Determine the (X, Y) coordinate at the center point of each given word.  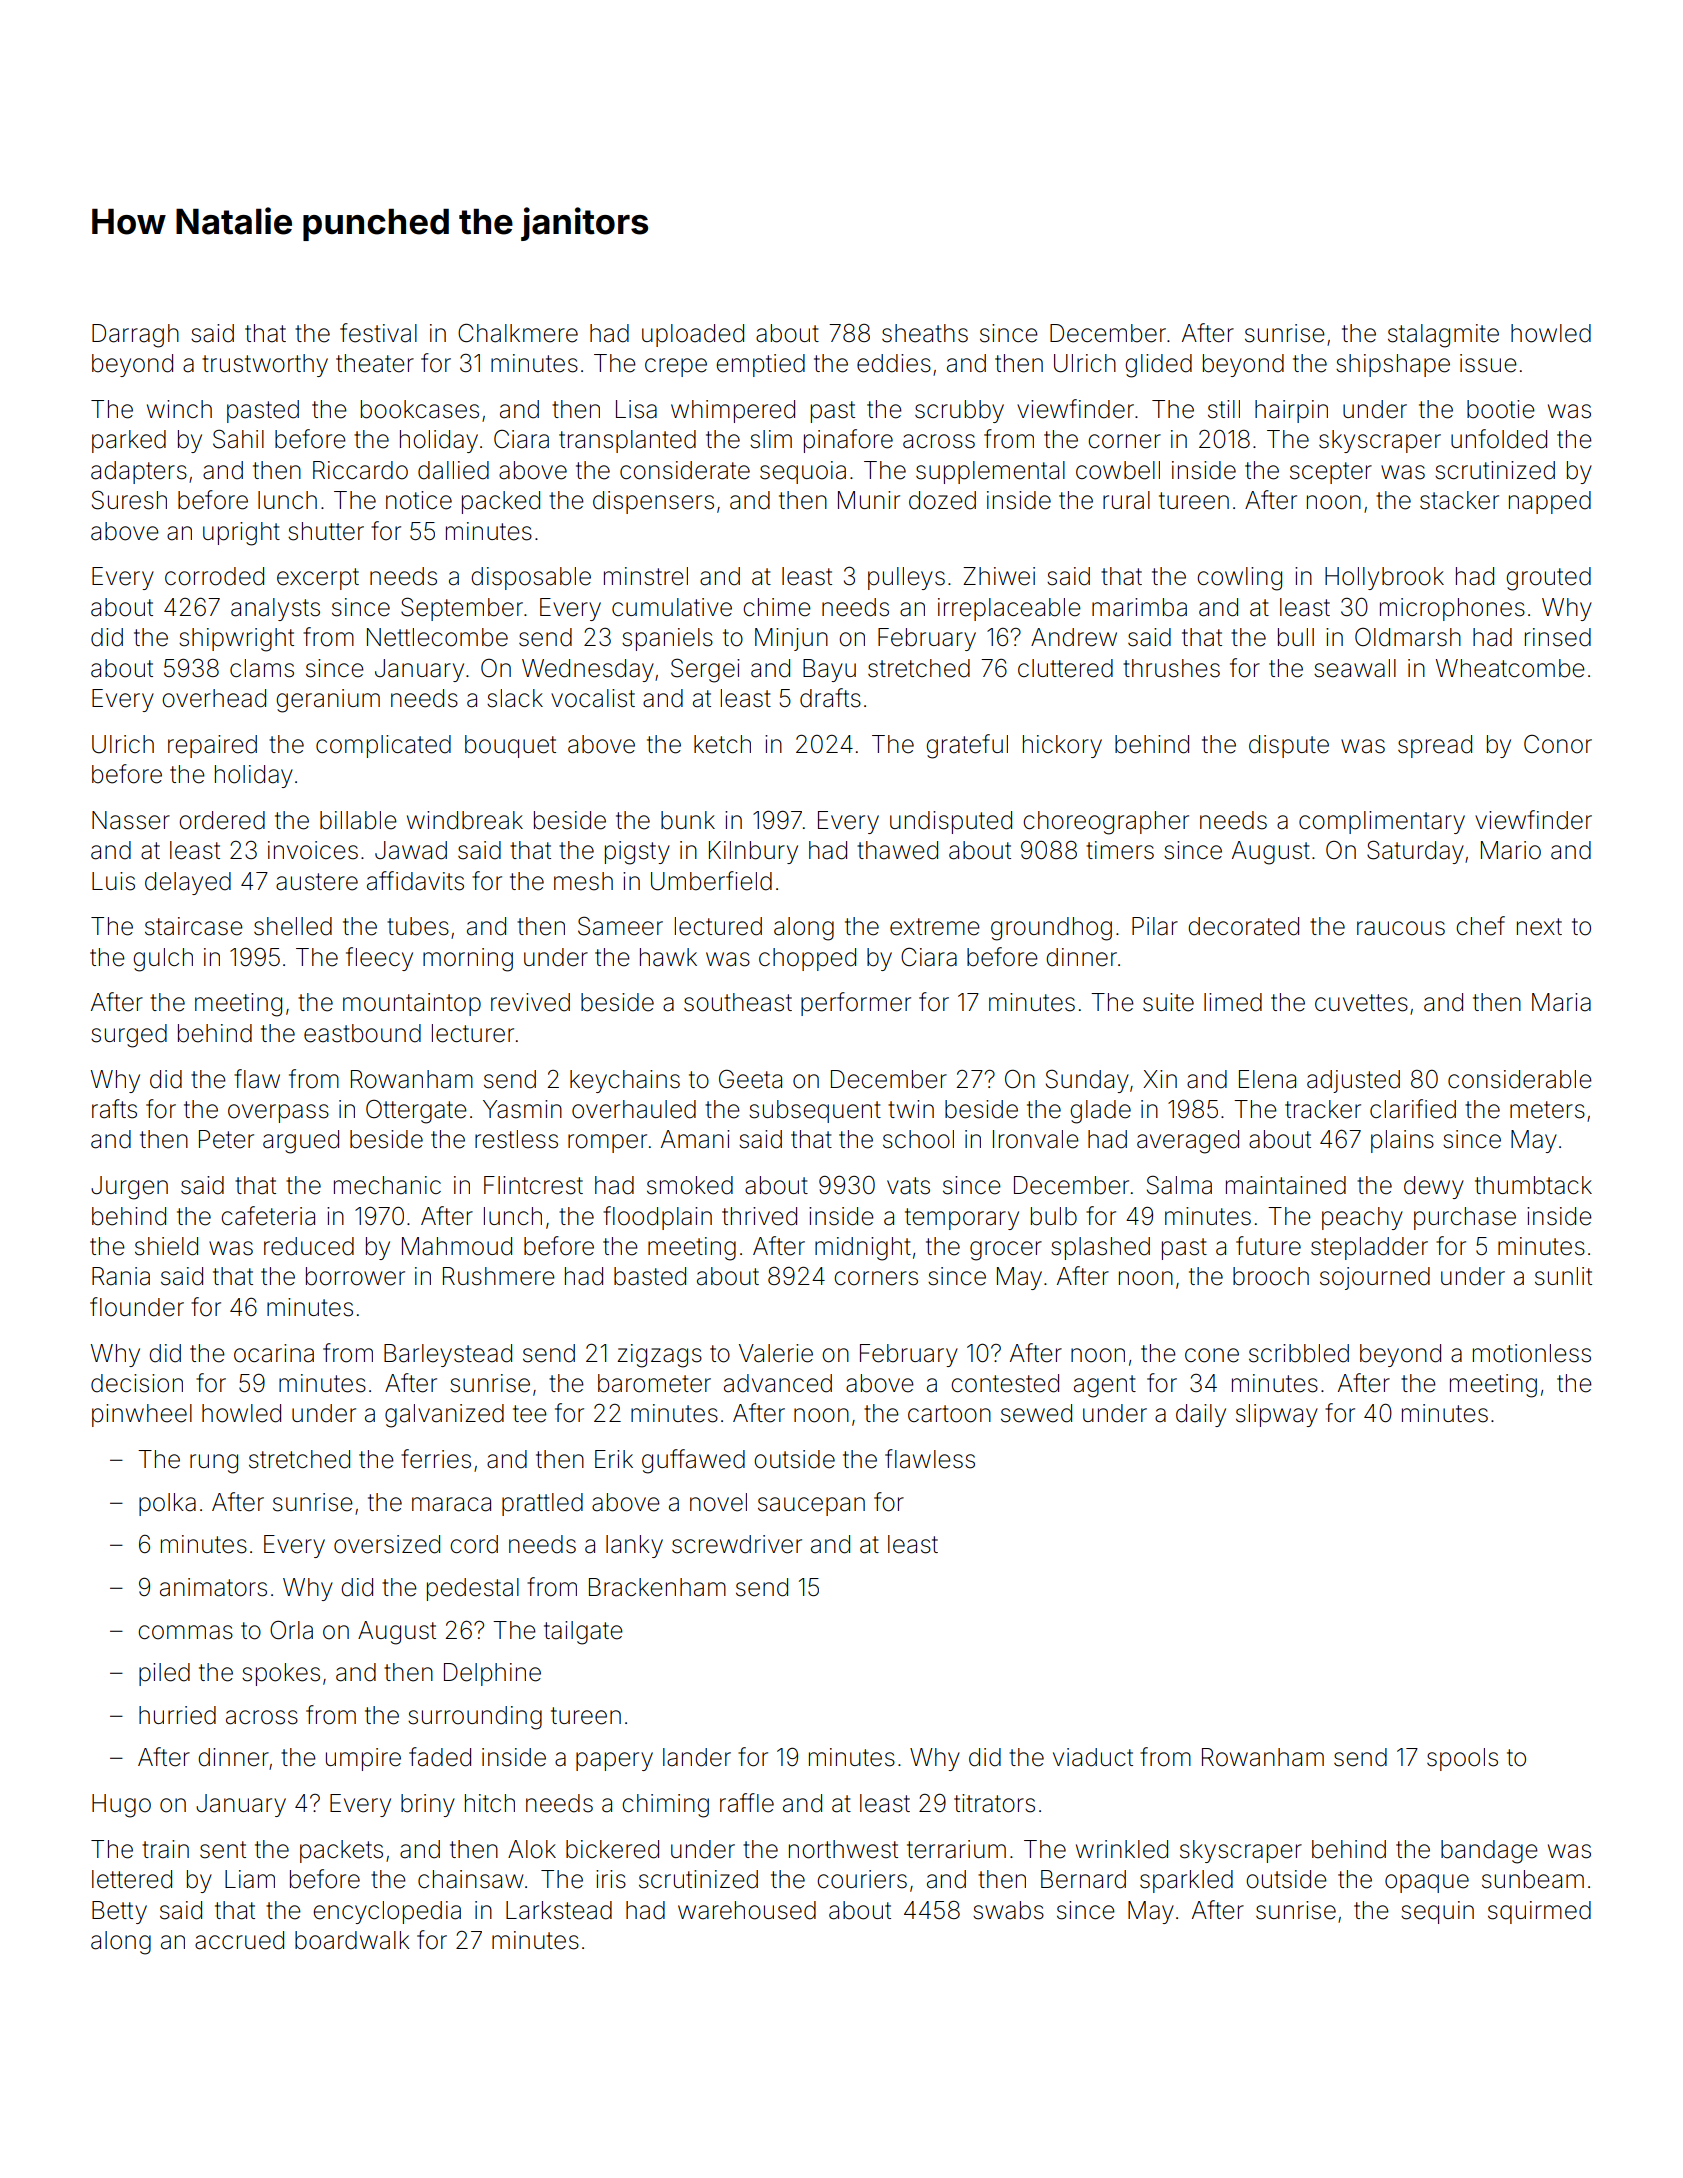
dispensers (653, 502)
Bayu (829, 670)
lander (697, 1757)
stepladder (1369, 1248)
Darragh (135, 336)
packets (341, 1851)
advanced (778, 1383)
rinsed (1558, 637)
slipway (1277, 1415)
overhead (214, 698)
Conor (1558, 744)
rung (214, 1464)
